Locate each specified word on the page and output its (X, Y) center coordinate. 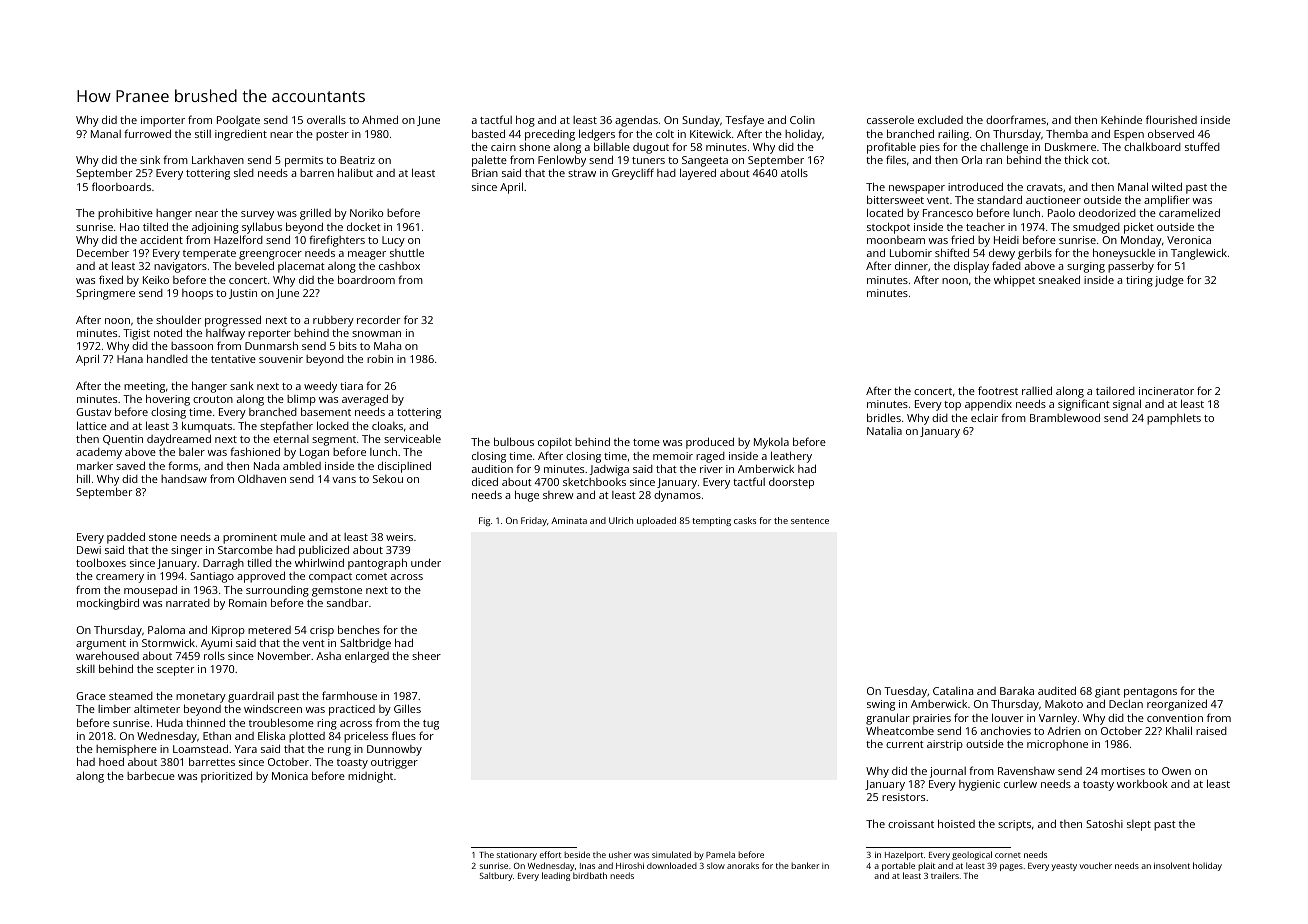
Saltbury (496, 876)
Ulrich (621, 520)
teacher (985, 227)
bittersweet (895, 199)
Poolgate (238, 121)
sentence (810, 521)
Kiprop (228, 631)
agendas (636, 121)
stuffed (1202, 146)
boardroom (366, 279)
